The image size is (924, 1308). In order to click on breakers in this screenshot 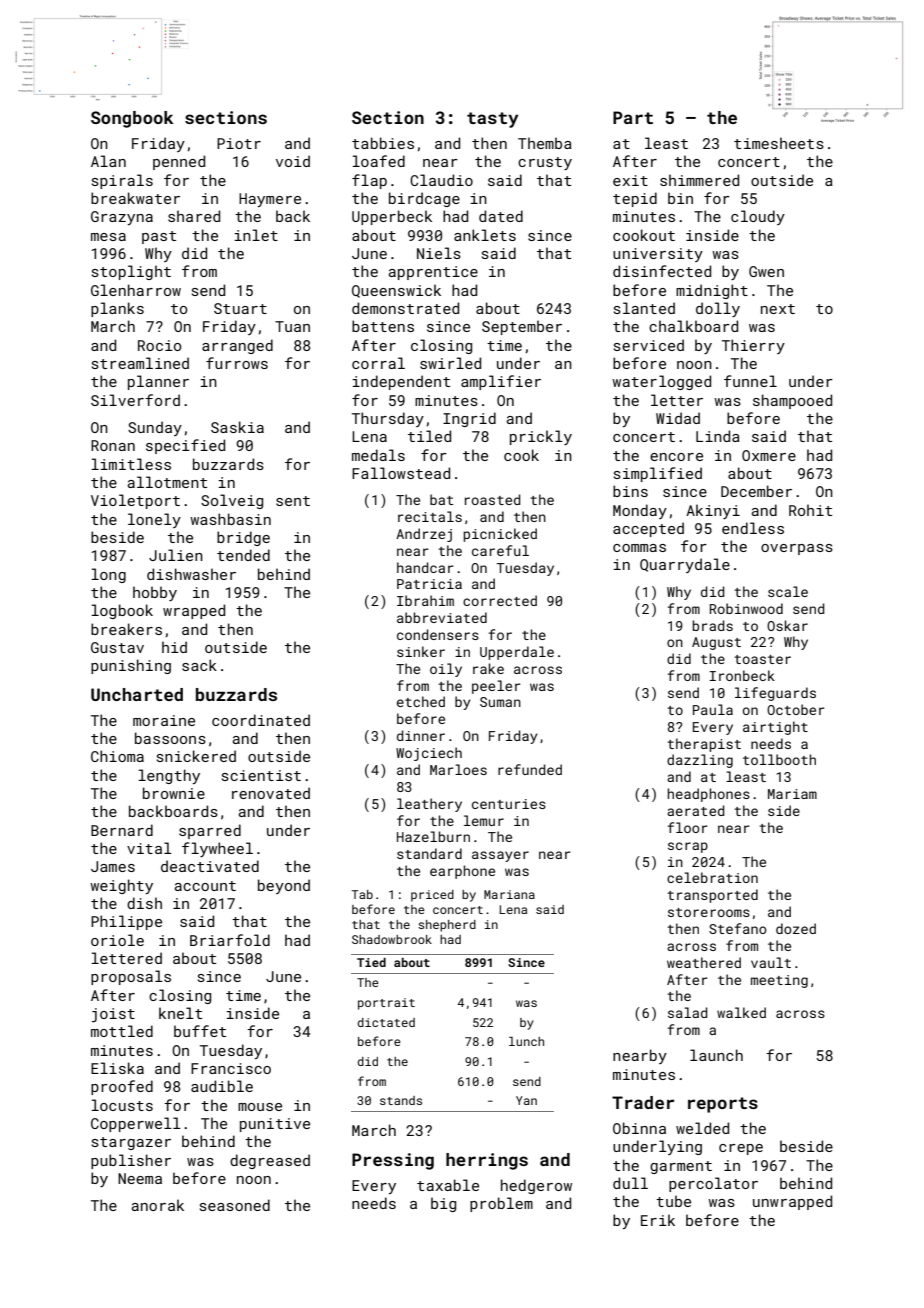, I will do `click(126, 629)`.
